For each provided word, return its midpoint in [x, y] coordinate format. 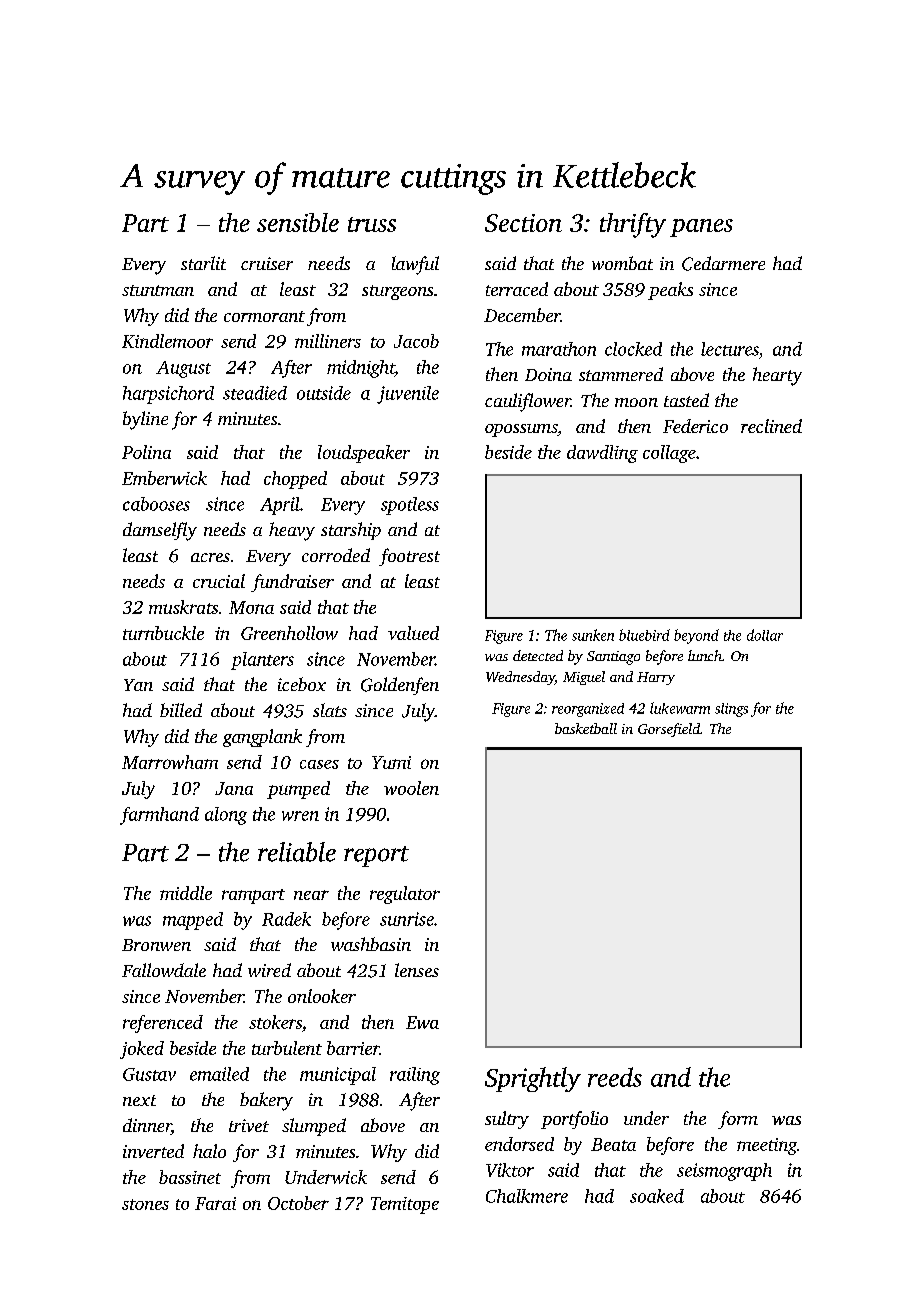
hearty [777, 376]
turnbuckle [163, 633]
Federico [695, 426]
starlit [203, 263]
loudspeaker [364, 454]
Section [523, 223]
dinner [147, 1126]
